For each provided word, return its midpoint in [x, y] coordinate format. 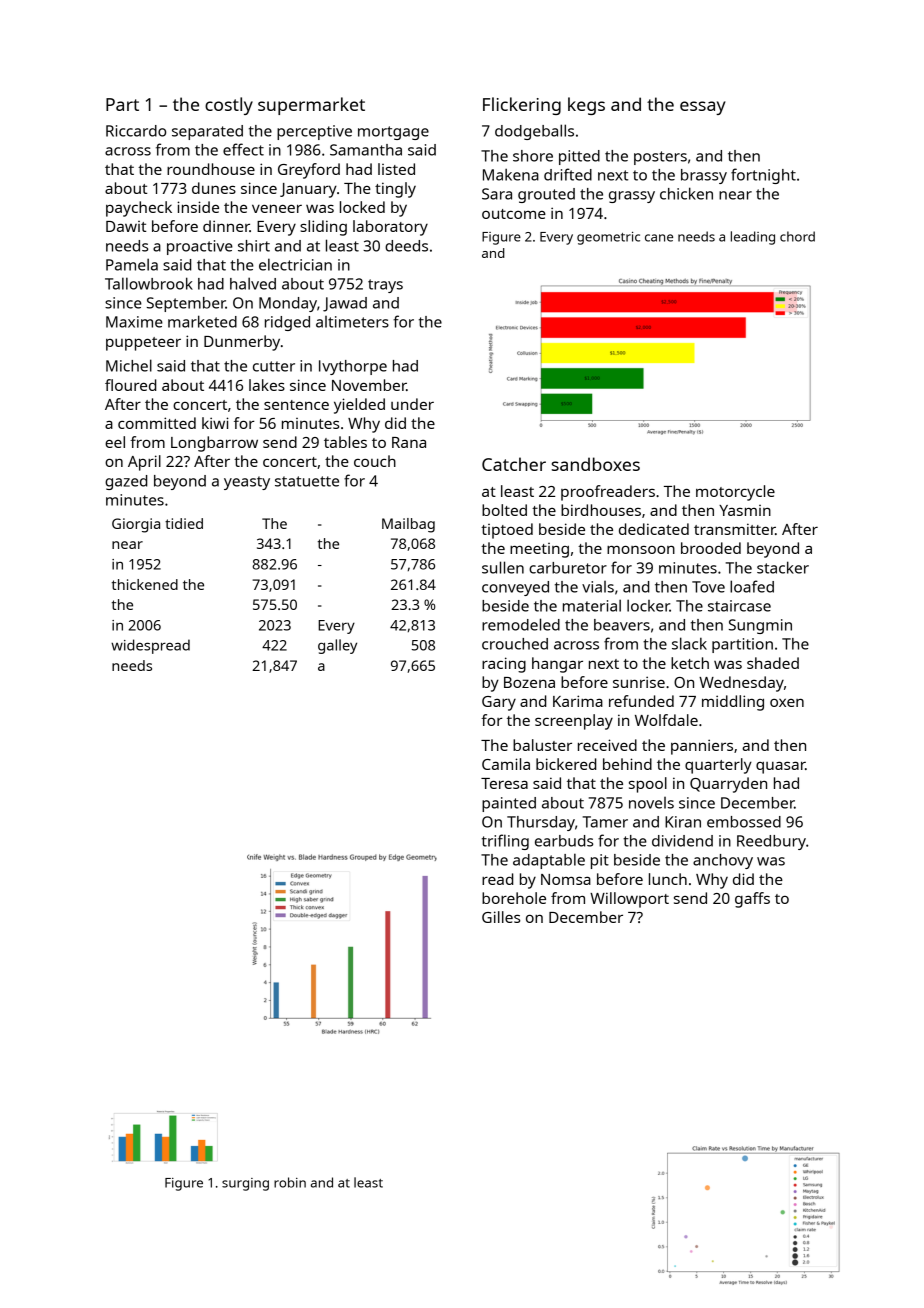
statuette [307, 481]
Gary [499, 703]
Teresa [504, 783]
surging [245, 1184]
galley [337, 646]
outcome [514, 214]
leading [753, 238]
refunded [641, 701]
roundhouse [211, 169]
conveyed [515, 588]
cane [659, 238]
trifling [505, 842]
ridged [287, 323]
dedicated [654, 529]
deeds [406, 246]
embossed [744, 822]
